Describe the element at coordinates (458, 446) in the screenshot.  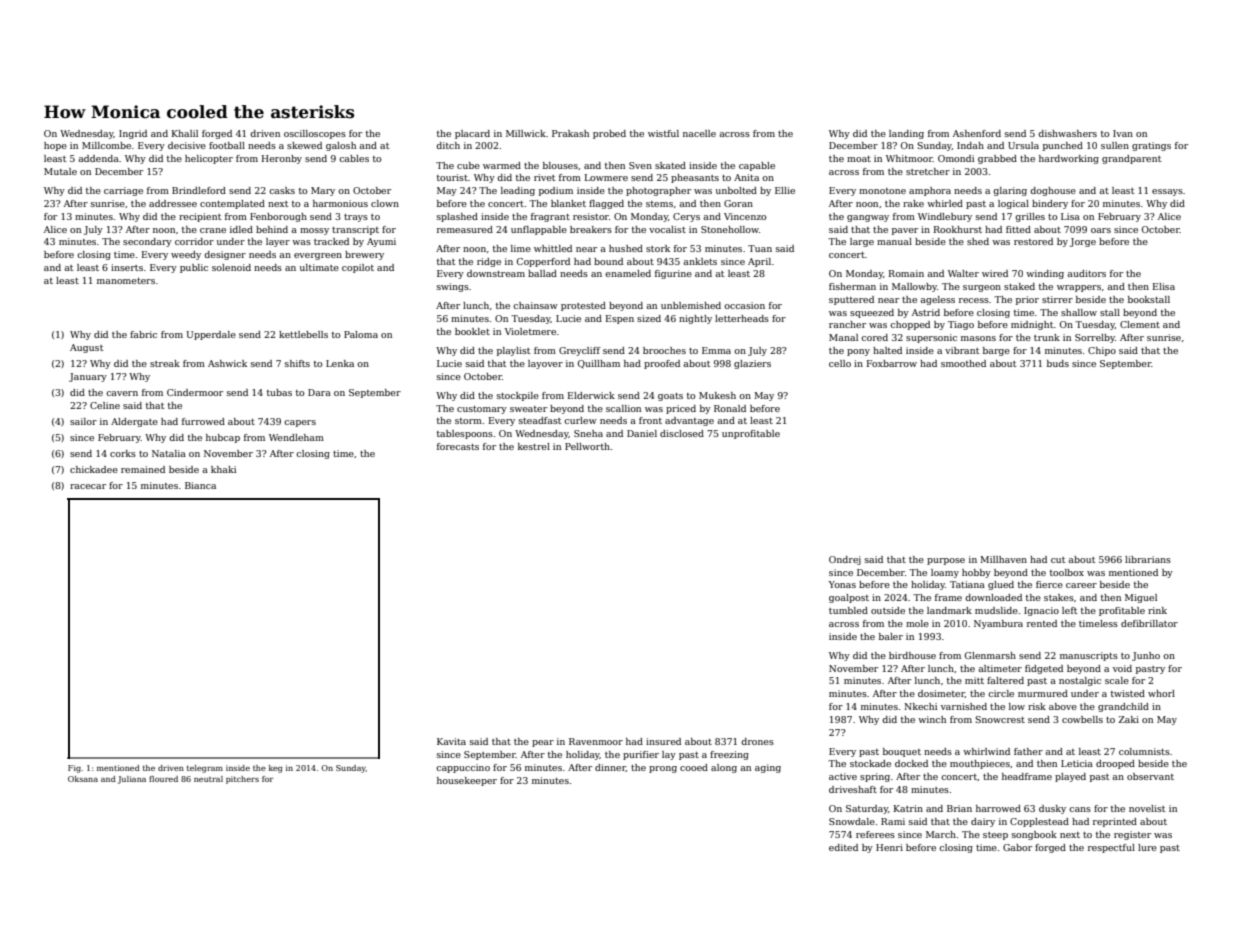
I see `forecasts` at that location.
